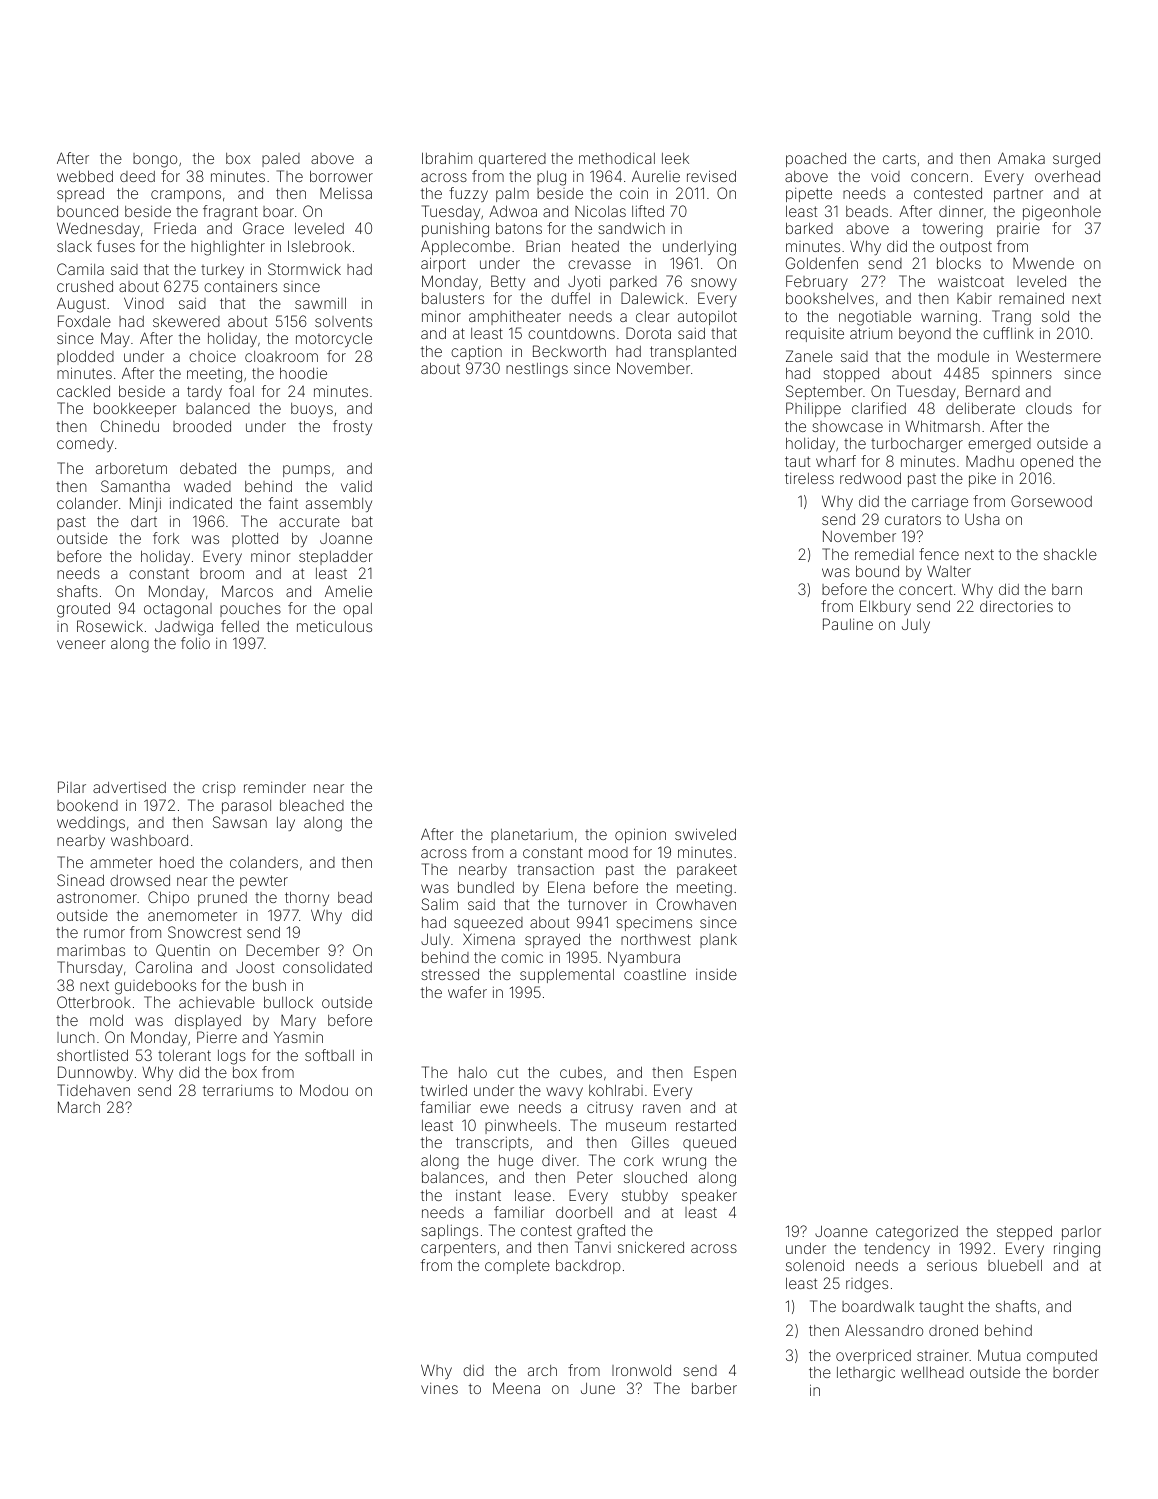 This screenshot has height=1499, width=1158. Describe the element at coordinates (809, 195) in the screenshot. I see `pipette` at that location.
